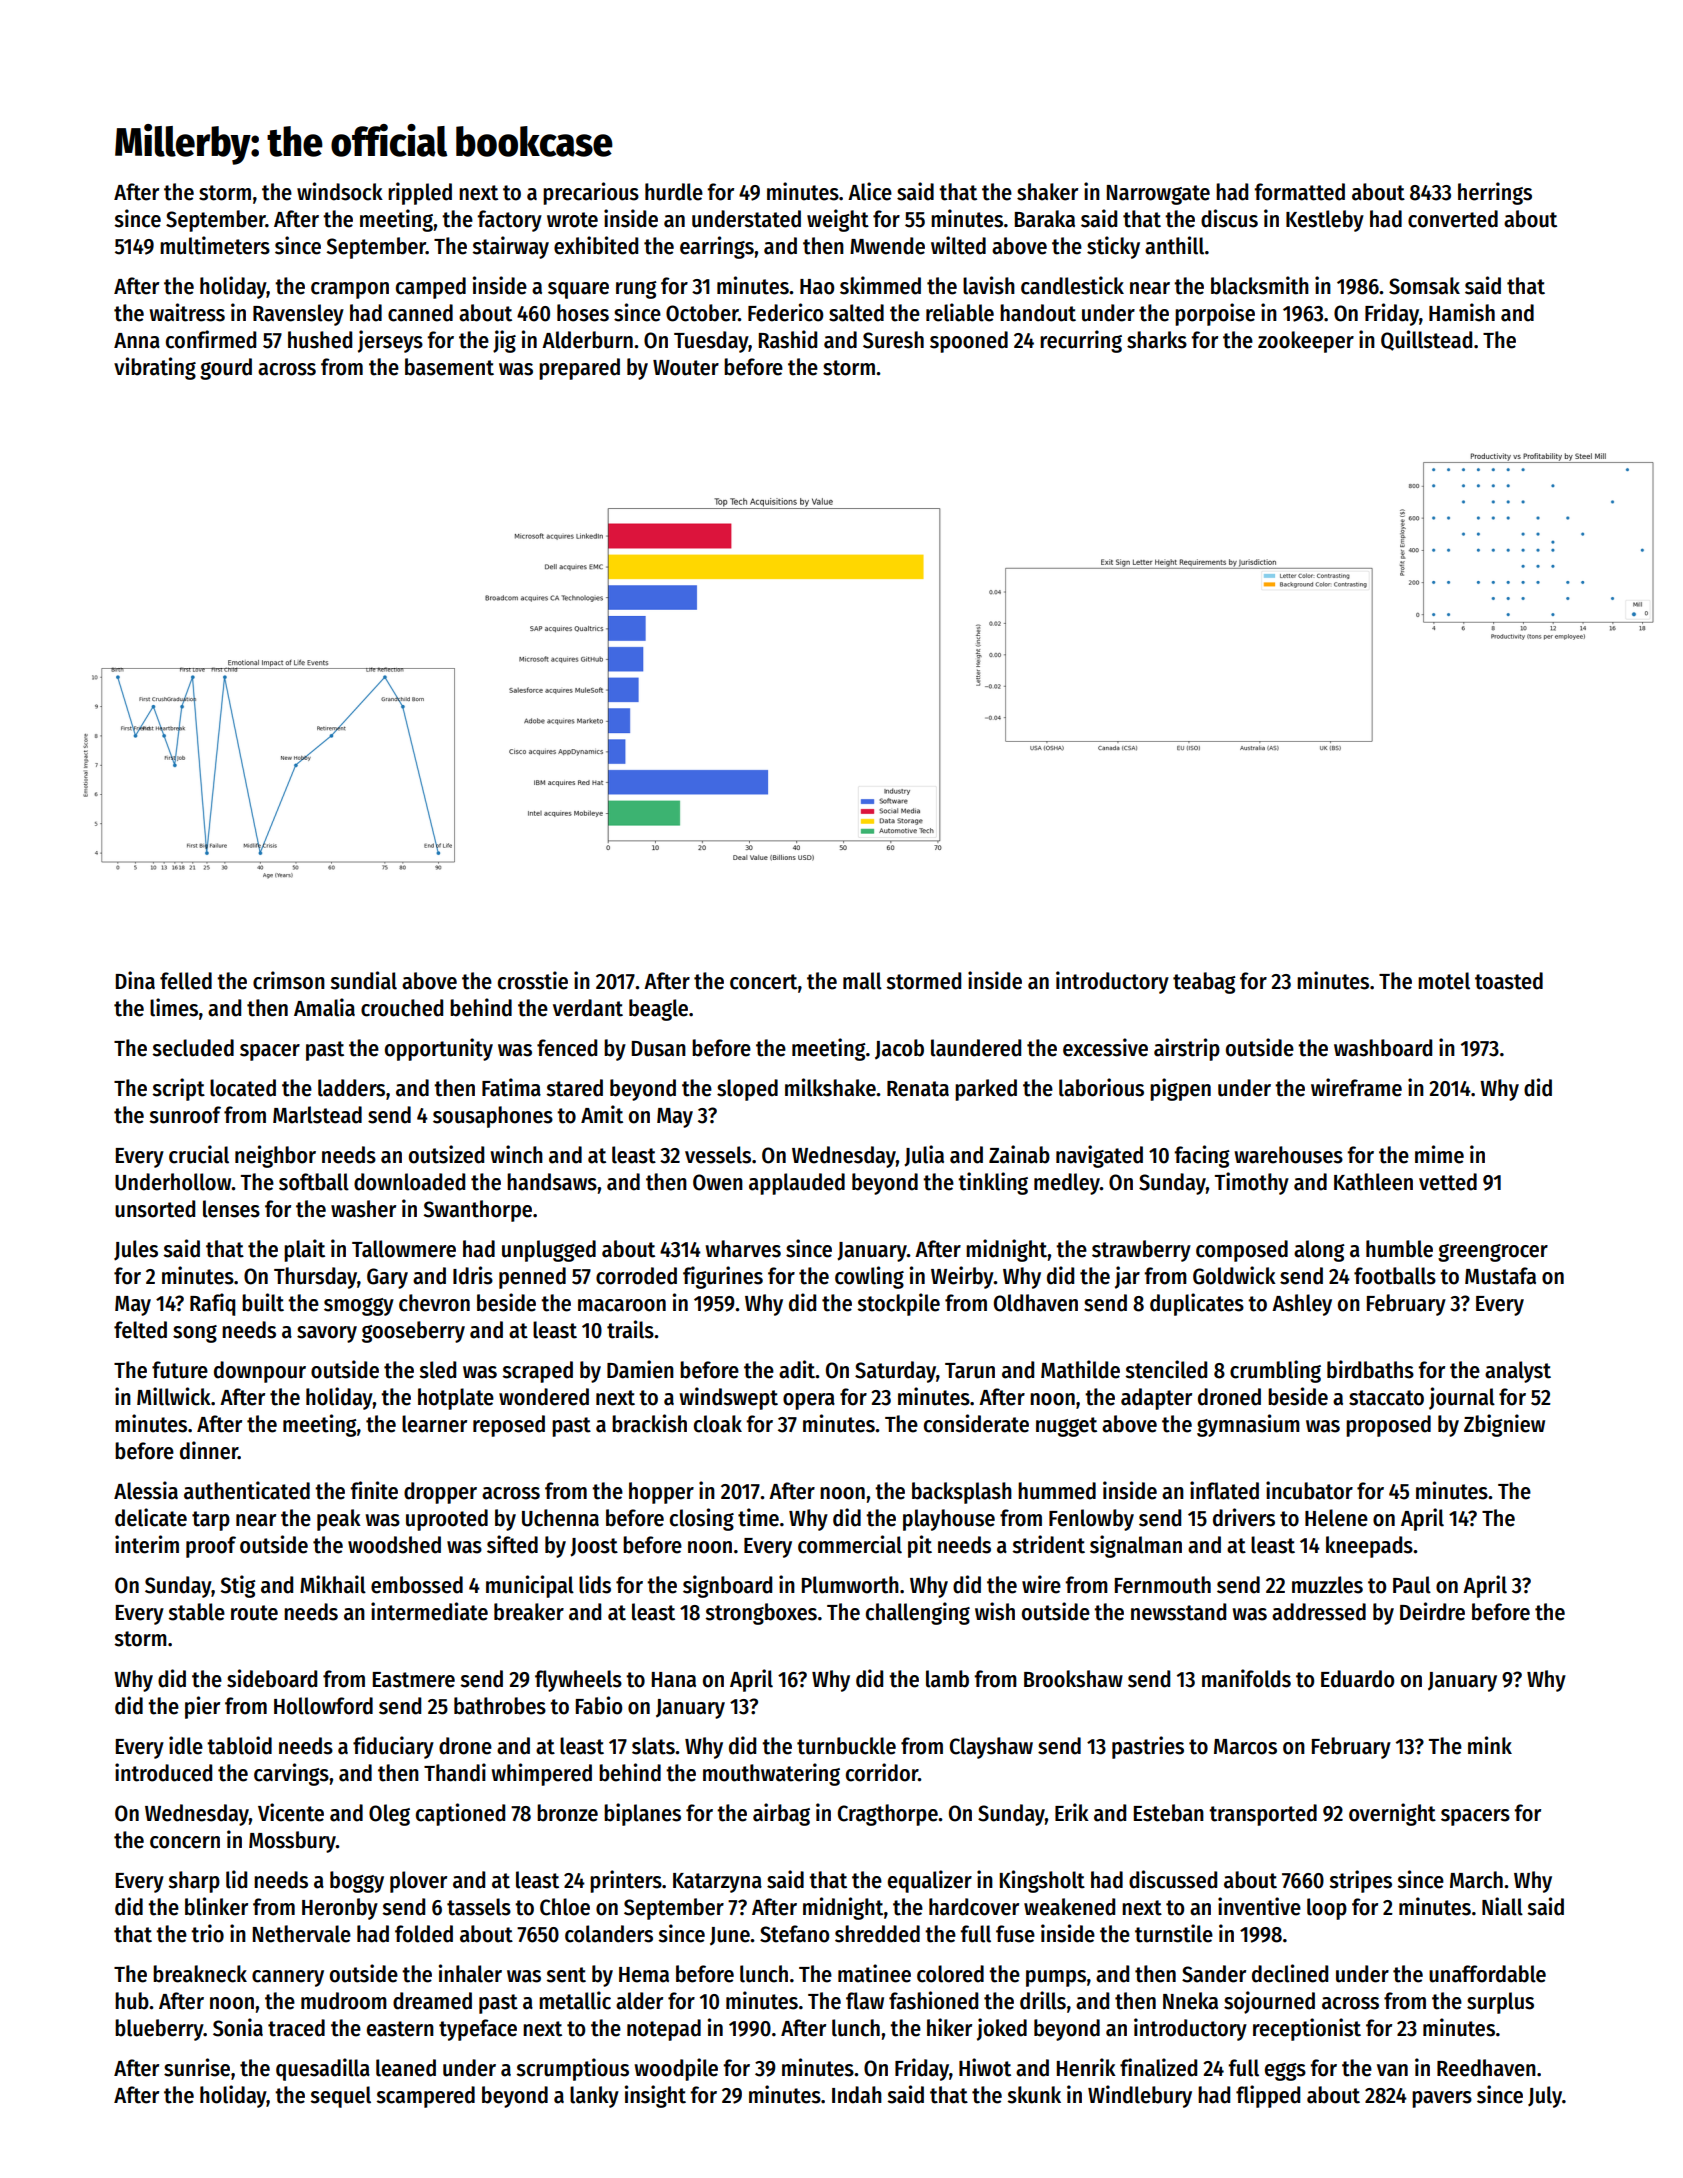  Describe the element at coordinates (676, 2069) in the screenshot. I see `woodpile` at that location.
